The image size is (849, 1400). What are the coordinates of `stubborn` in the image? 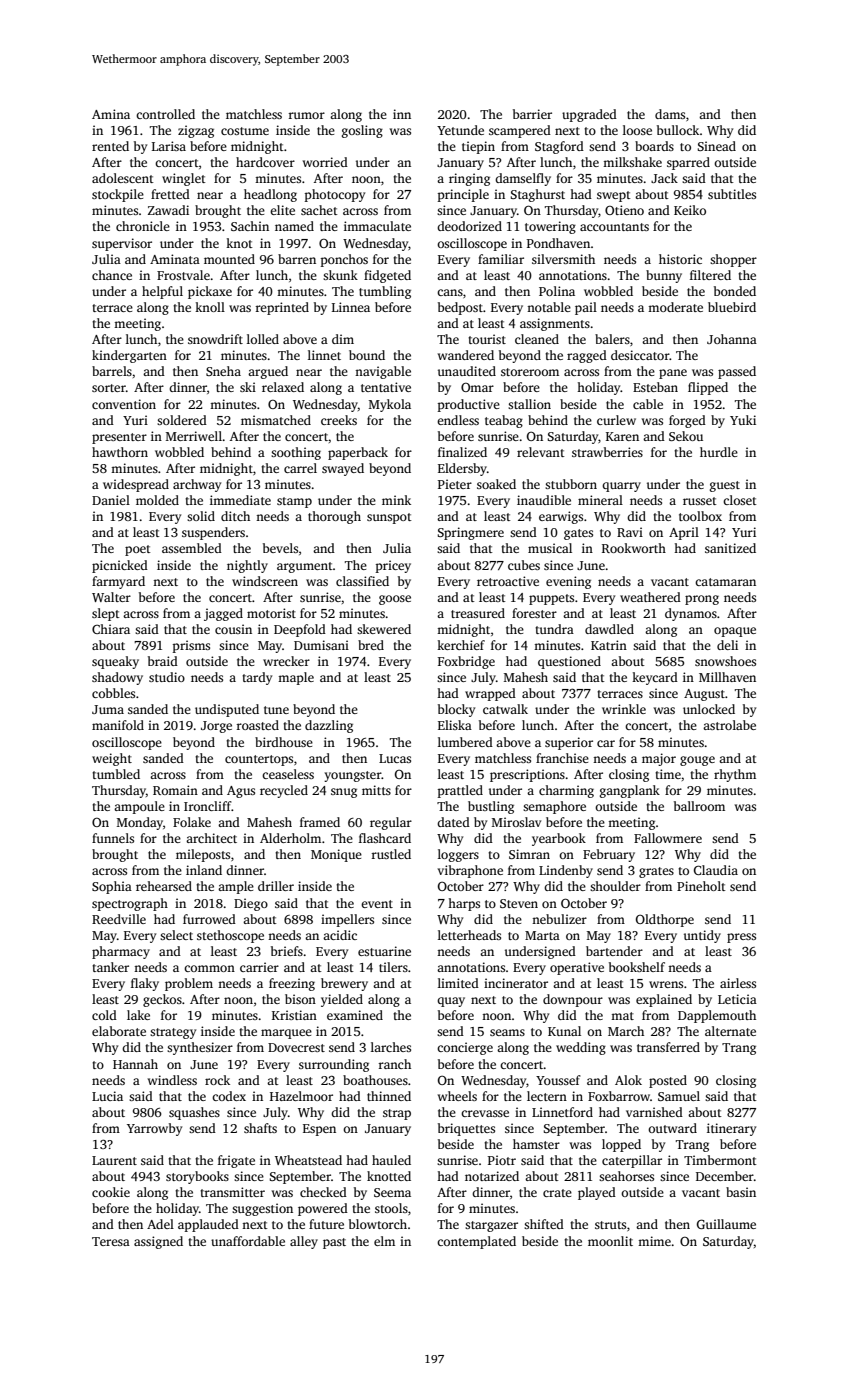 It's located at (571, 484).
